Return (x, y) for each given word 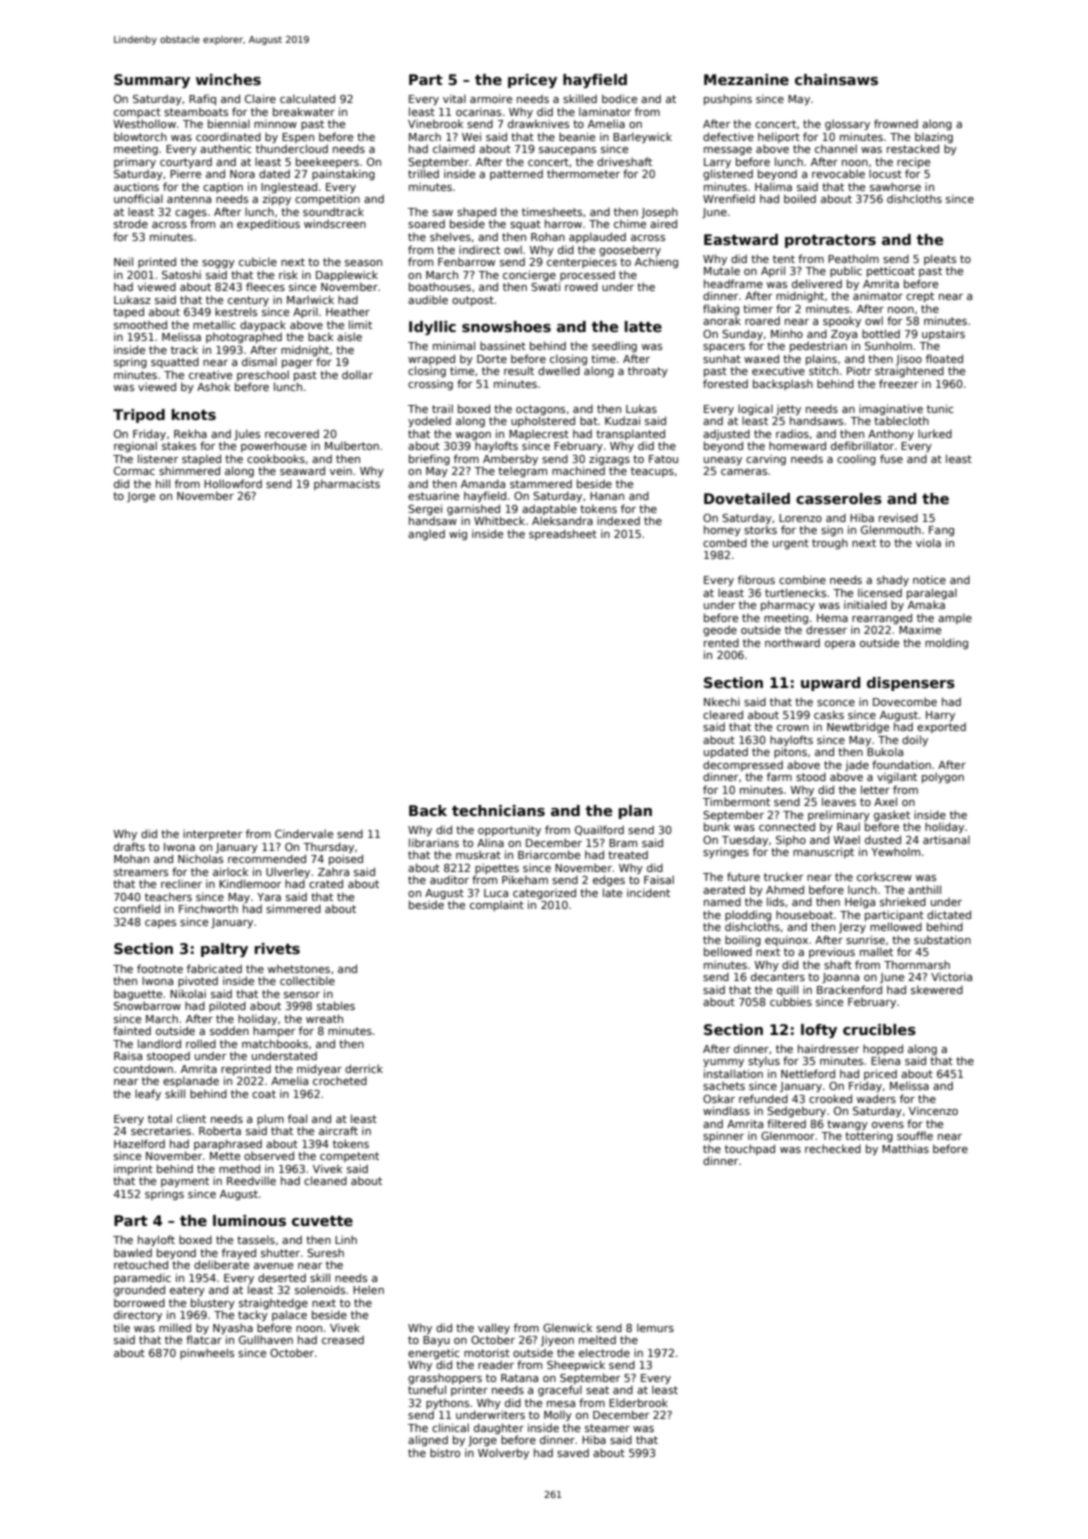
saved (573, 1452)
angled (426, 534)
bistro (445, 1452)
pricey (532, 81)
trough (830, 543)
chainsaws (836, 79)
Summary (152, 81)
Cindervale (304, 833)
